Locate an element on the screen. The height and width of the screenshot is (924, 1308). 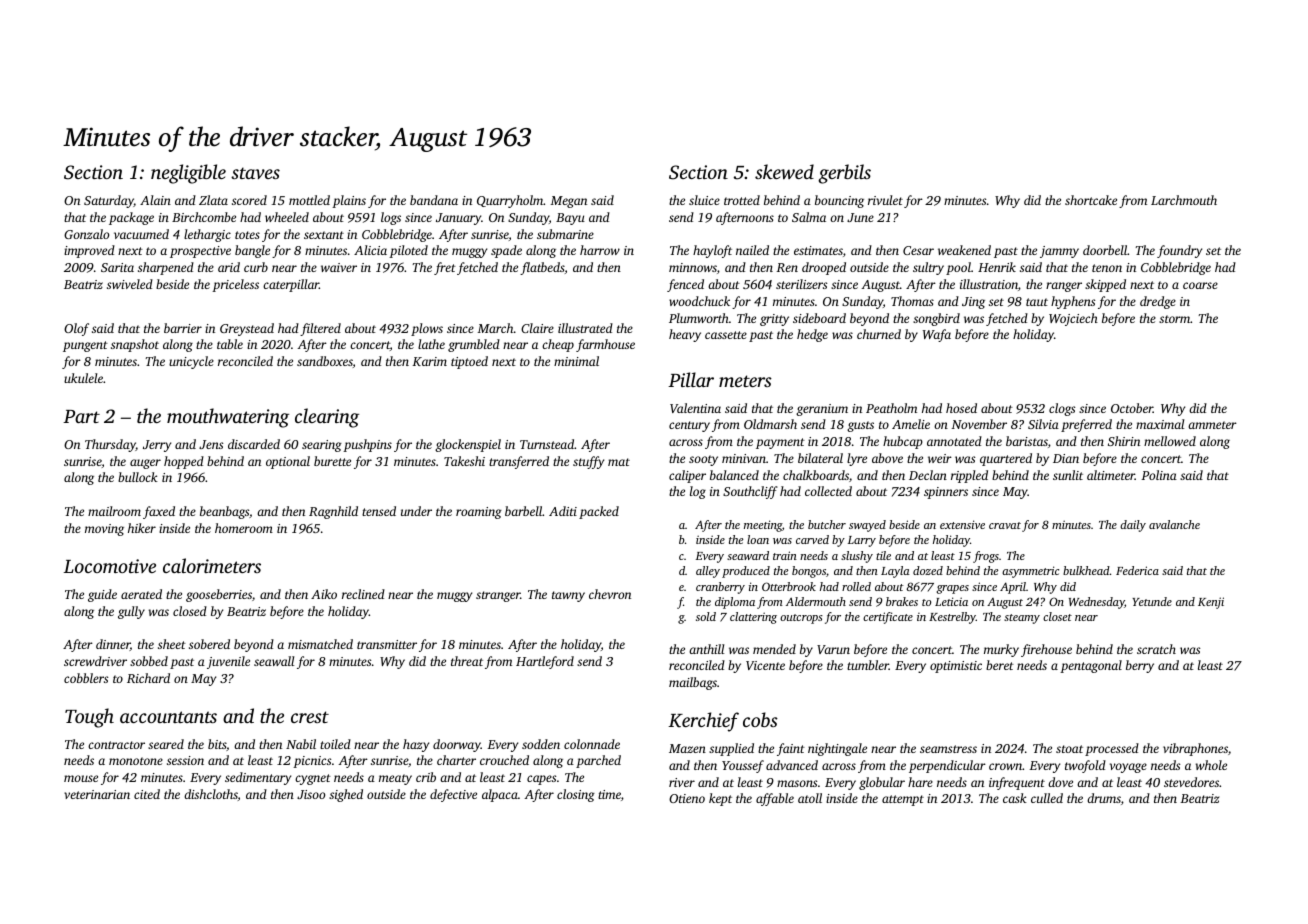
mouse is located at coordinates (81, 778).
